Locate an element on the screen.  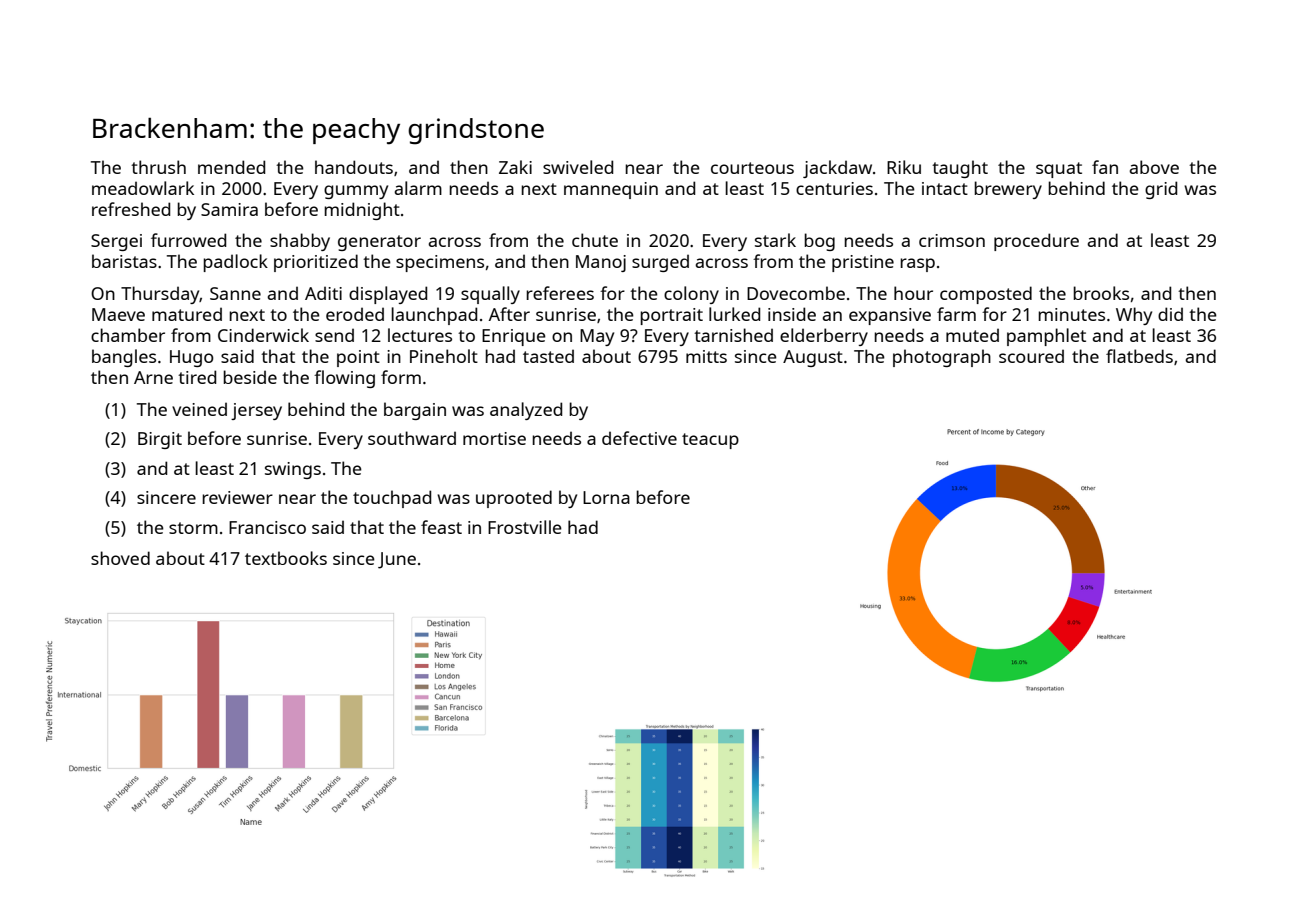
mannequin is located at coordinates (611, 190).
